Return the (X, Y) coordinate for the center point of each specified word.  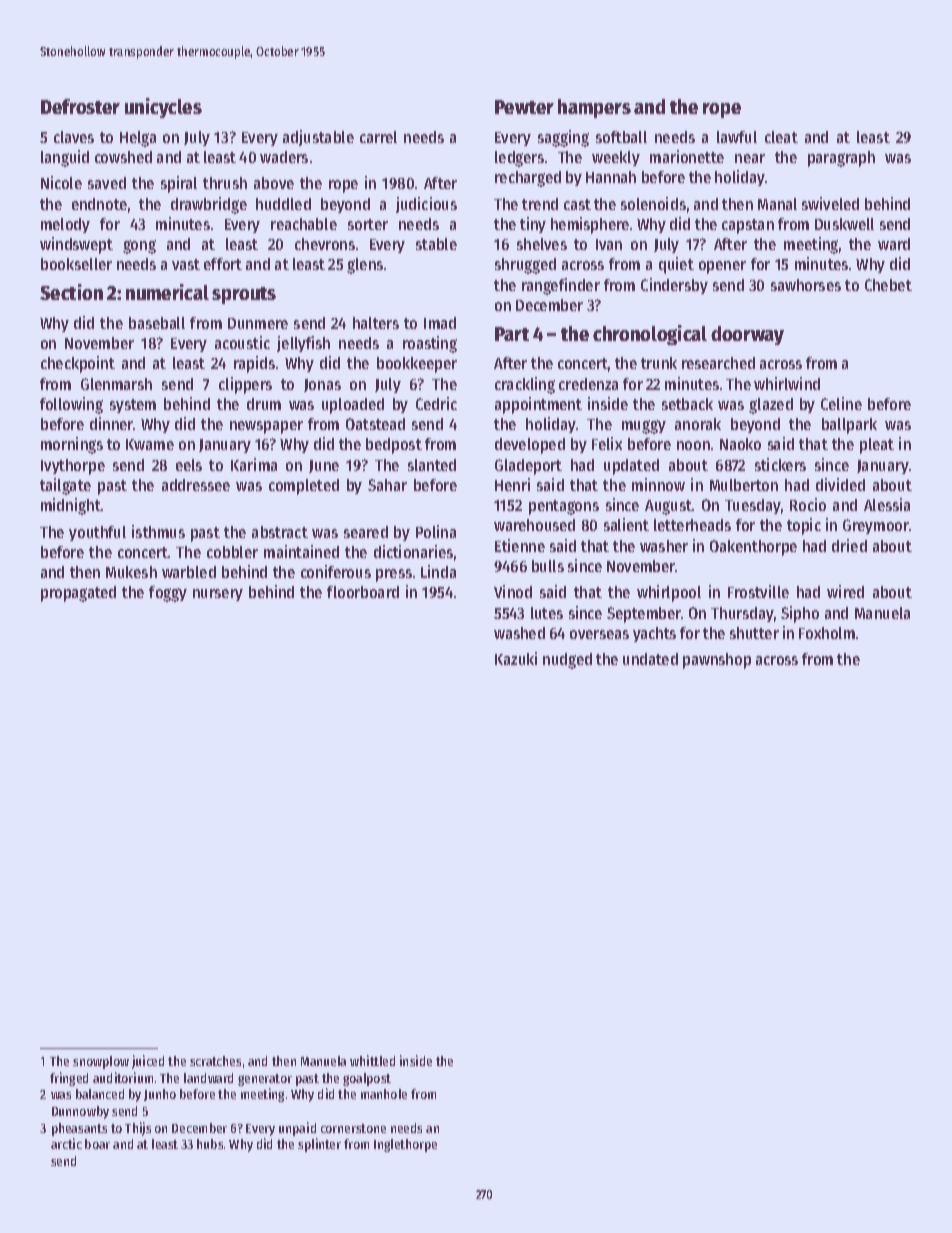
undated (650, 659)
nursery (218, 595)
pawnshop (717, 661)
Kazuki (516, 658)
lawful (737, 137)
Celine (841, 403)
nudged (567, 661)
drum (264, 404)
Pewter (524, 107)
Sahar (387, 485)
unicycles (163, 108)
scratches (215, 1061)
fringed (69, 1079)
